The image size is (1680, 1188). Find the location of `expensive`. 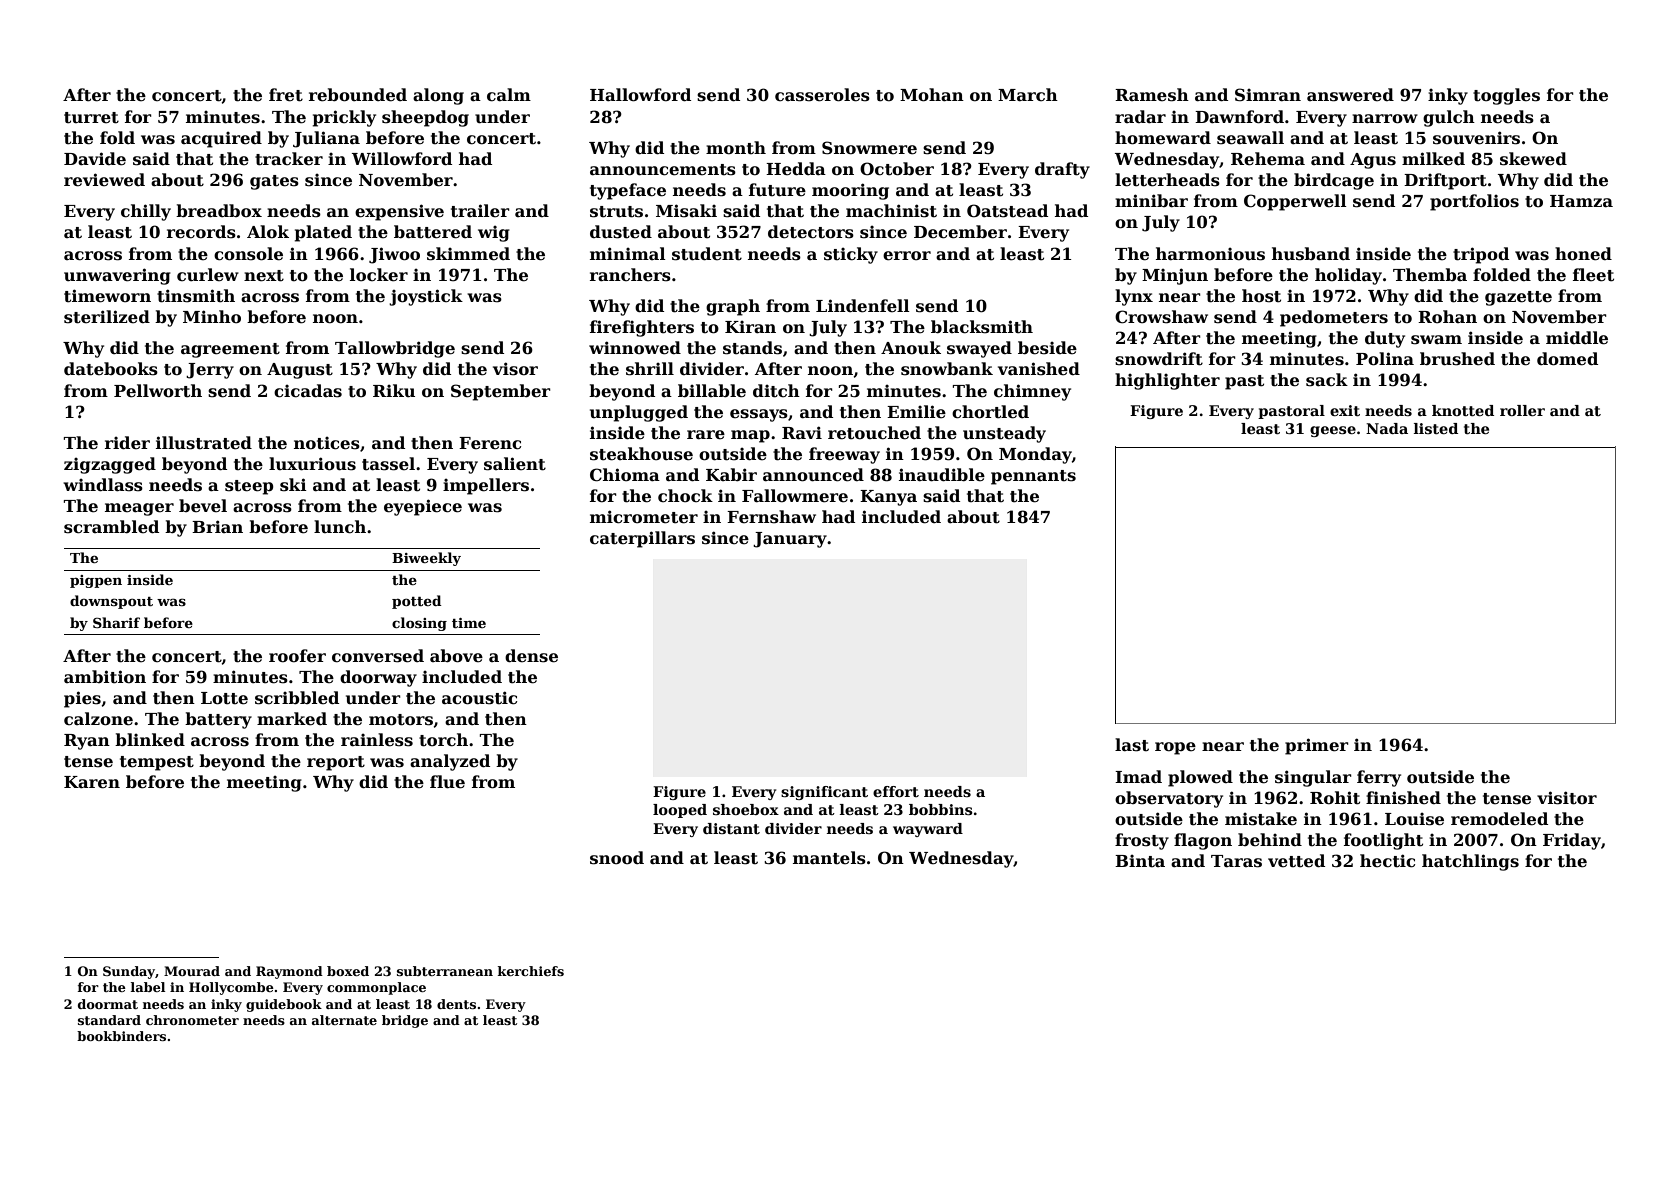

expensive is located at coordinates (399, 212).
